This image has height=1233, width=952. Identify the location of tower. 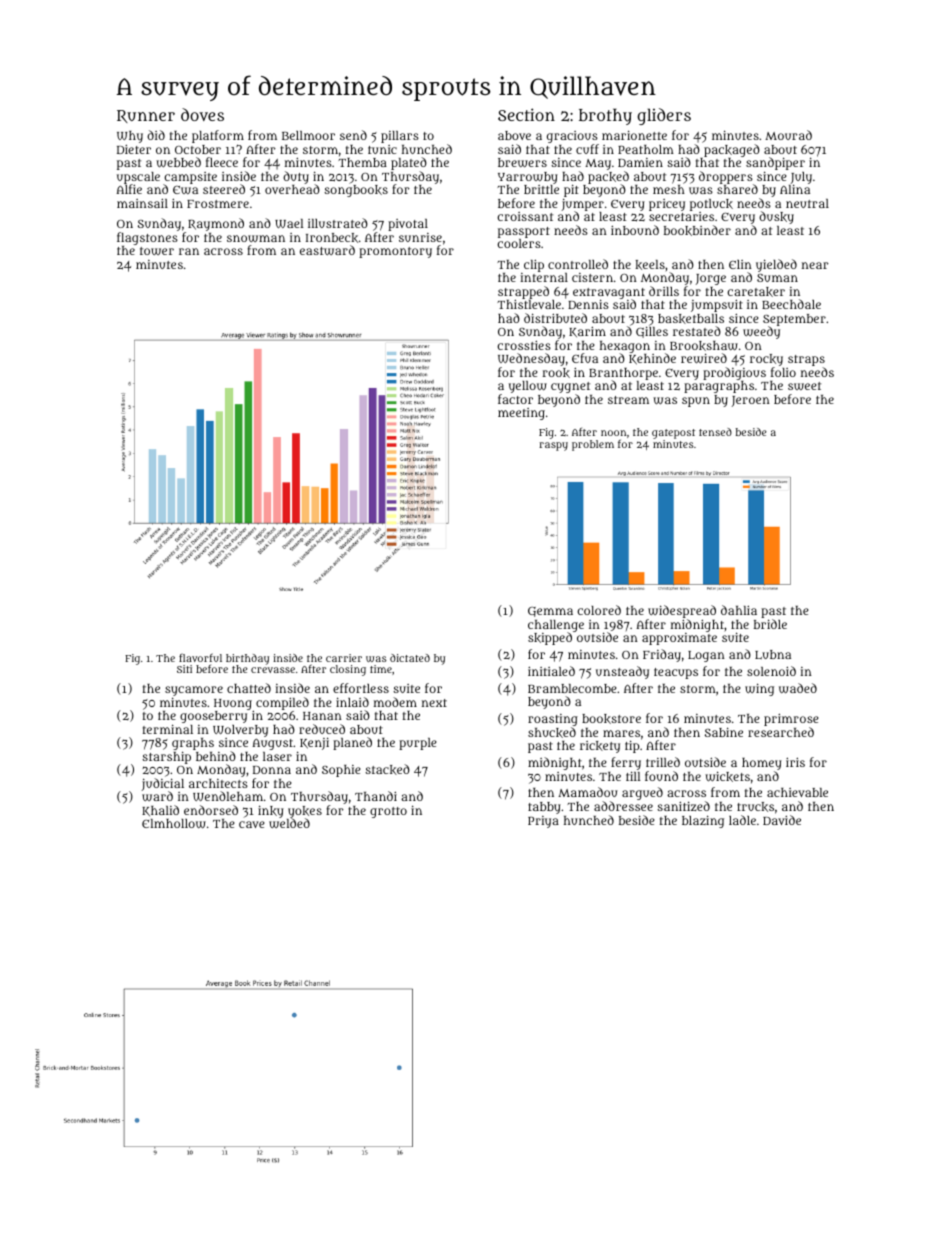
(157, 251).
